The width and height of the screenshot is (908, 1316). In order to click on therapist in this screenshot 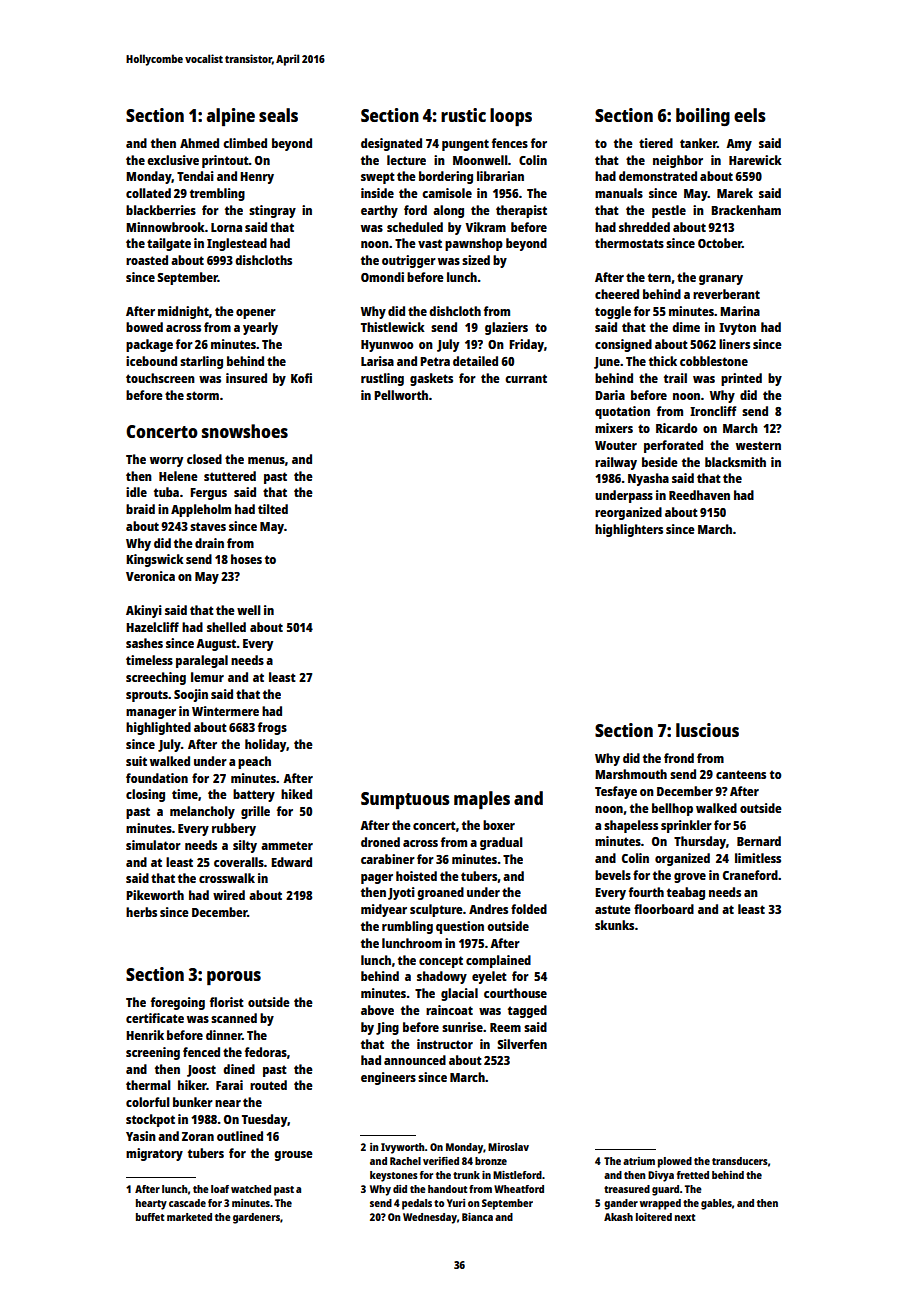, I will do `click(521, 211)`.
